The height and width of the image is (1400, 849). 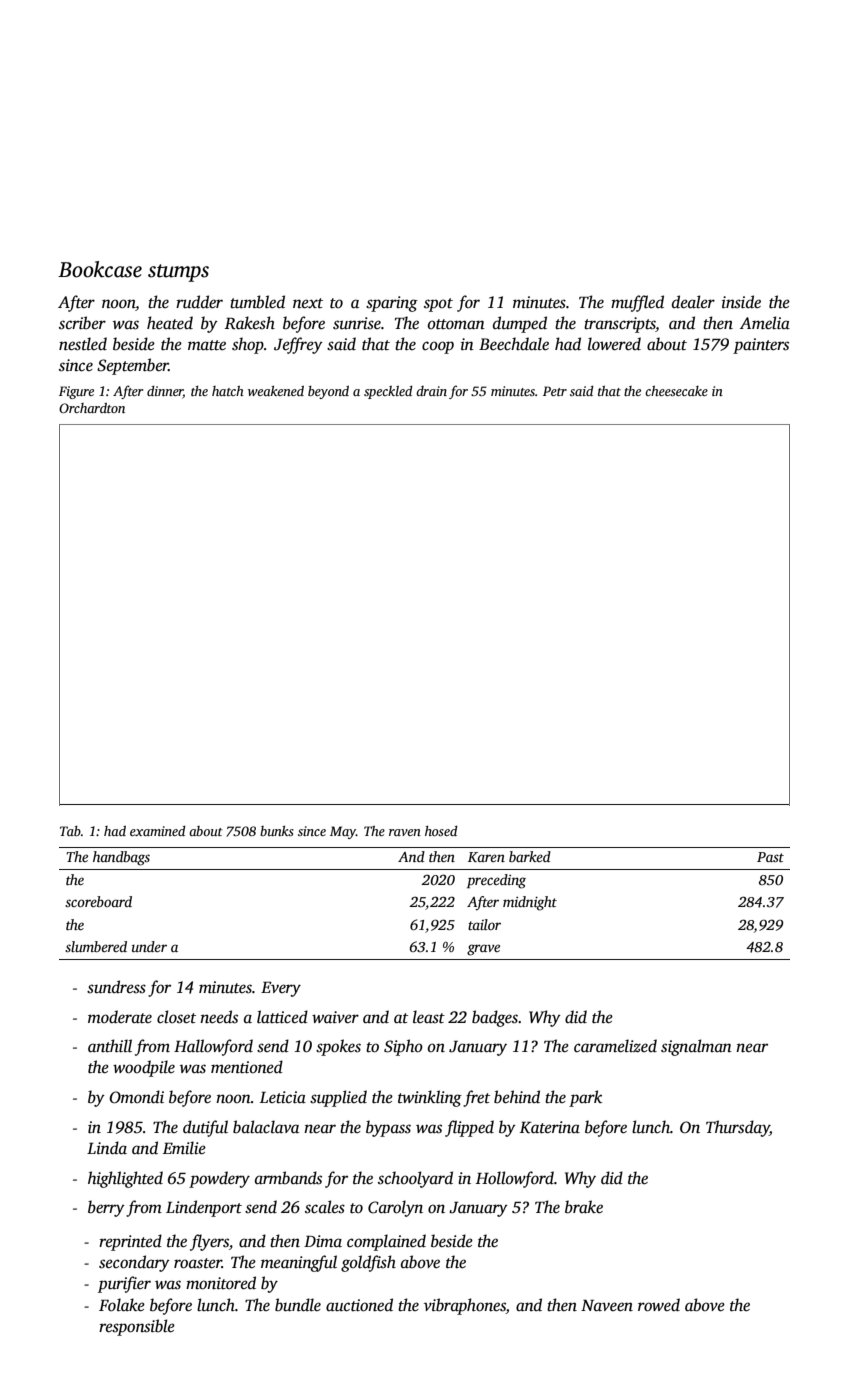 What do you see at coordinates (438, 305) in the image?
I see `spot` at bounding box center [438, 305].
